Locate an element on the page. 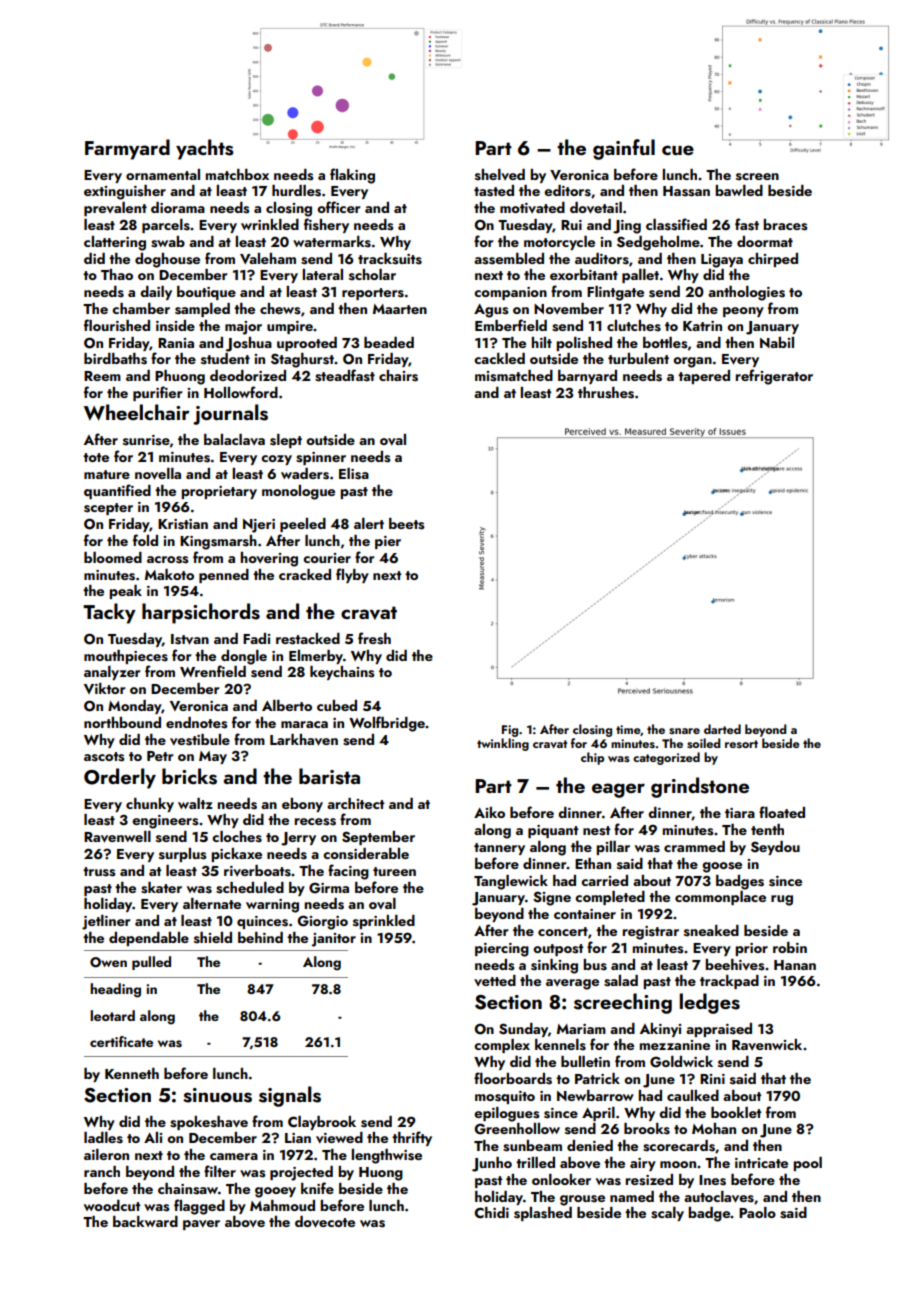  darted is located at coordinates (722, 729).
